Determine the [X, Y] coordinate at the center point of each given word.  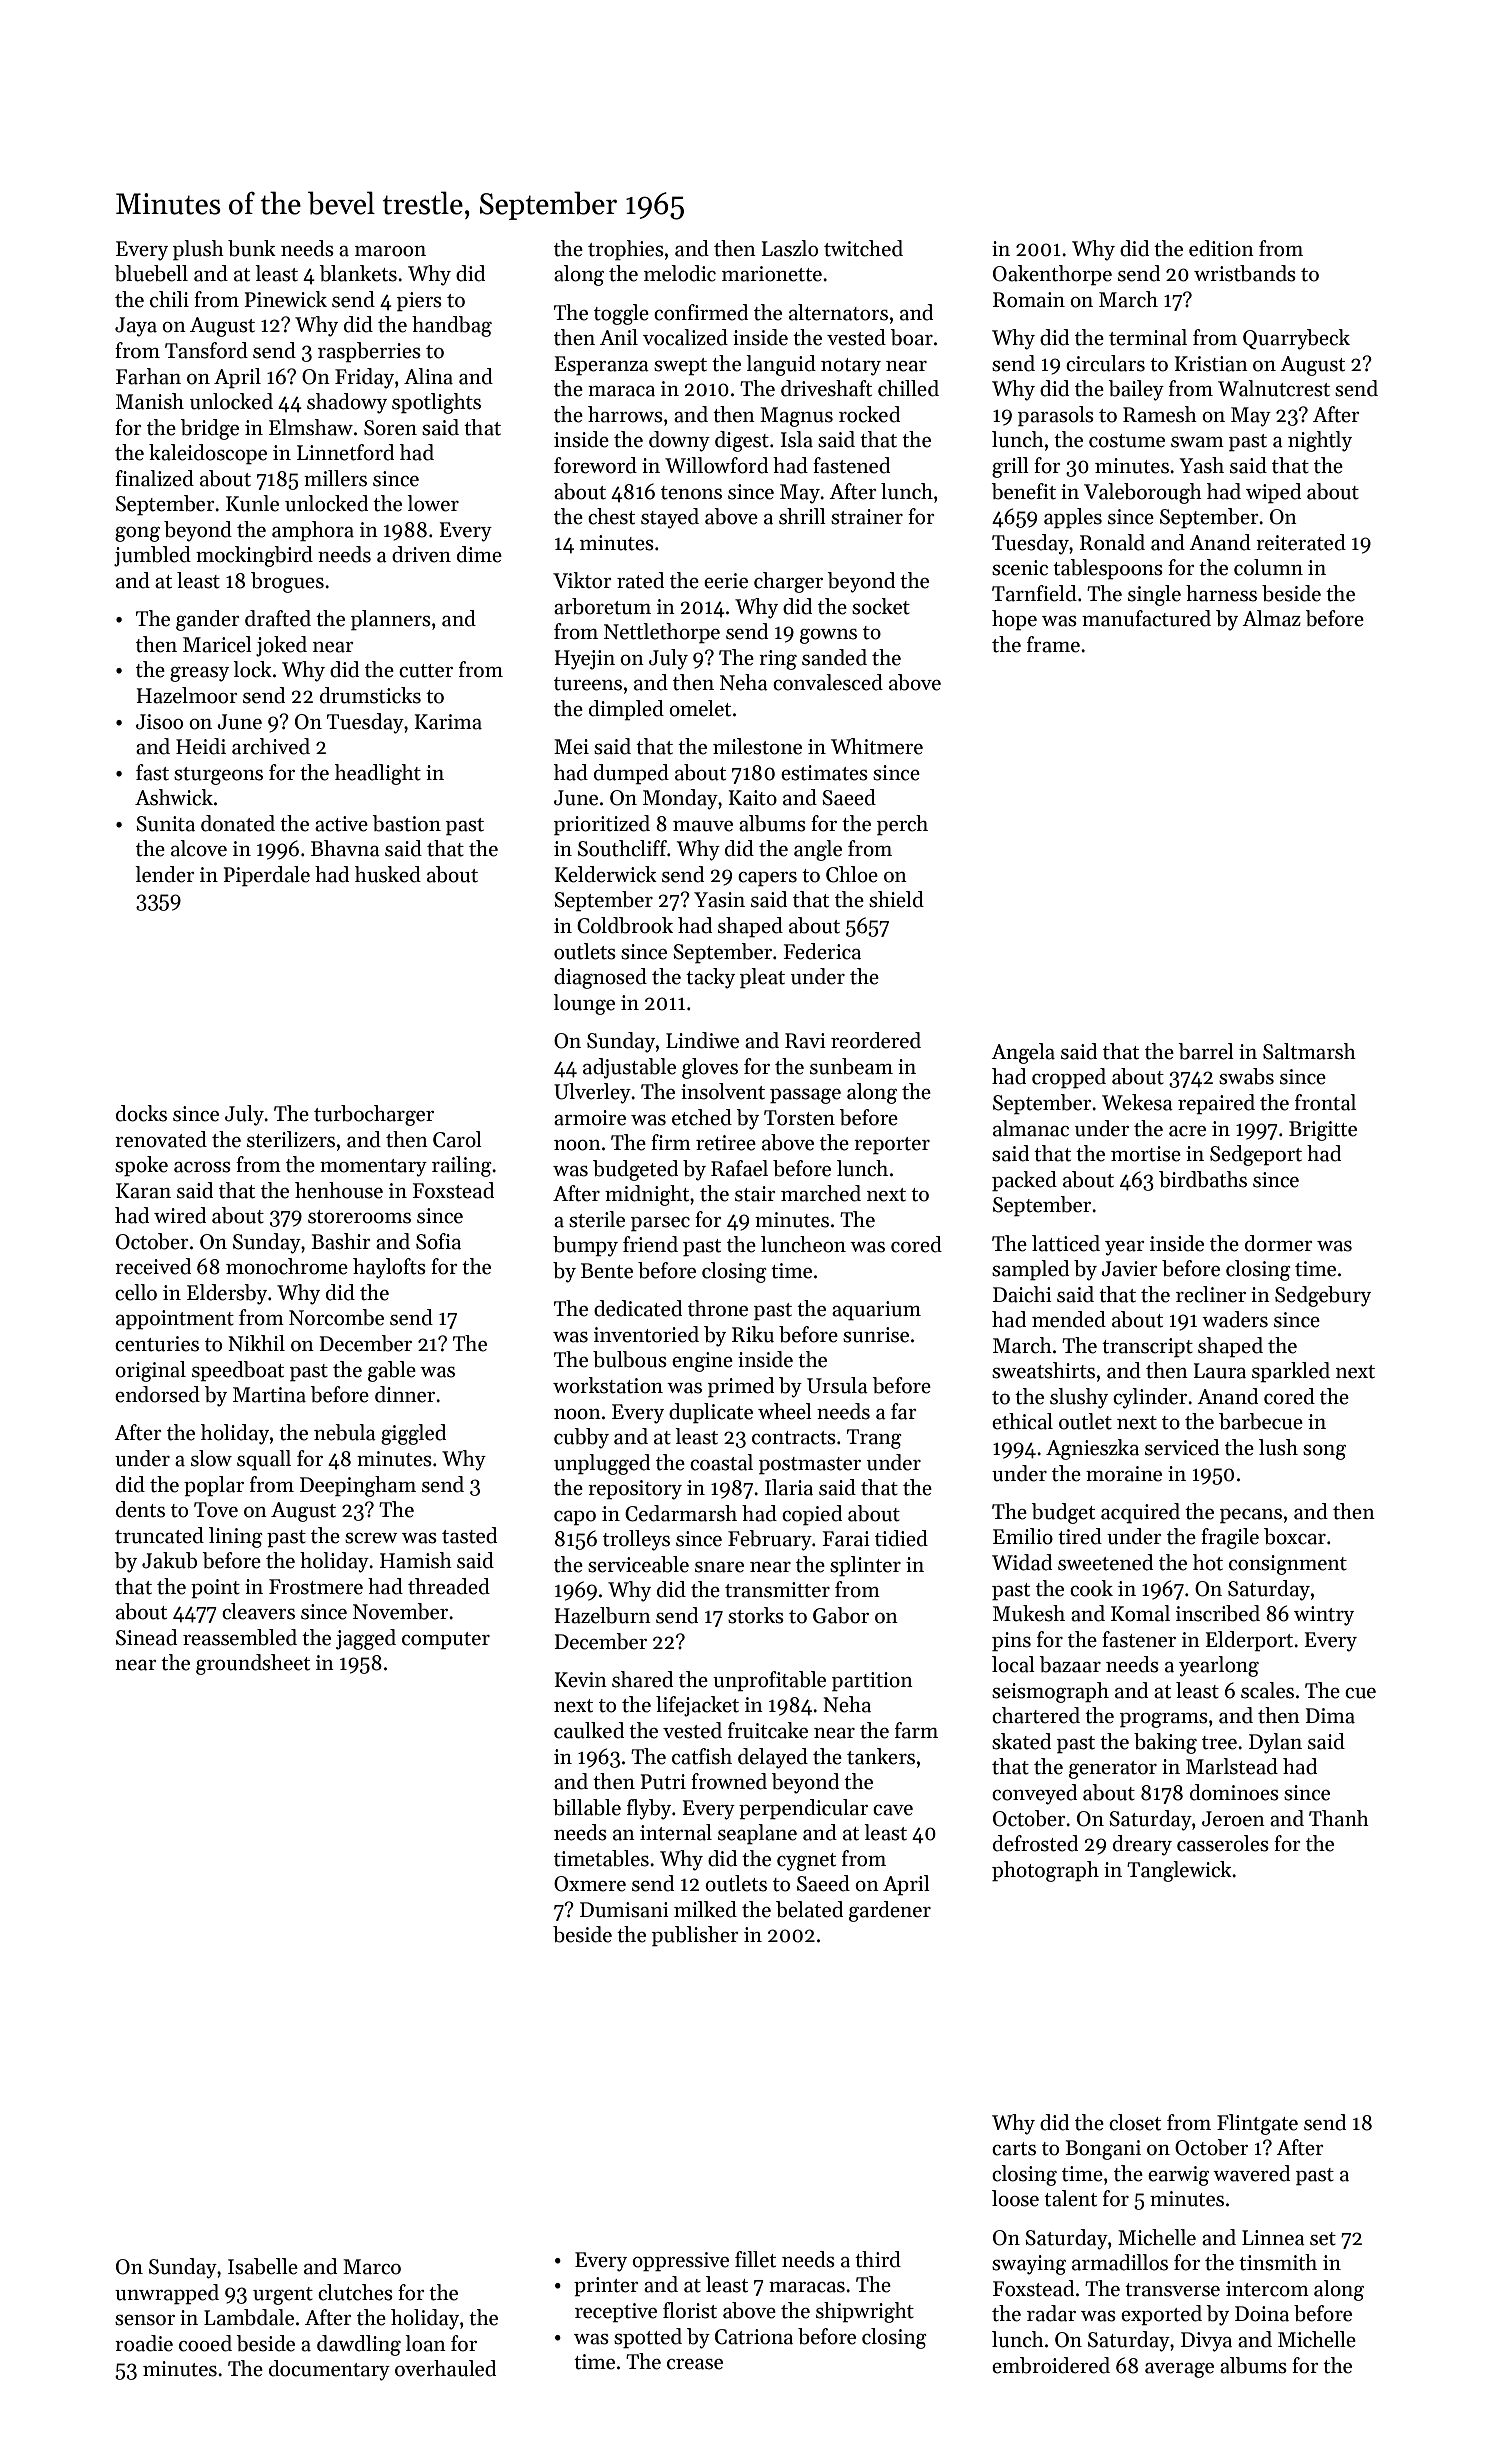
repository [635, 1490]
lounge [584, 1004]
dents [140, 1509]
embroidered [1051, 2365]
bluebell [151, 273]
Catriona [754, 2337]
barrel [1206, 1051]
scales [1267, 1690]
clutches [355, 2292]
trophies [626, 250]
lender [165, 874]
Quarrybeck [1296, 339]
